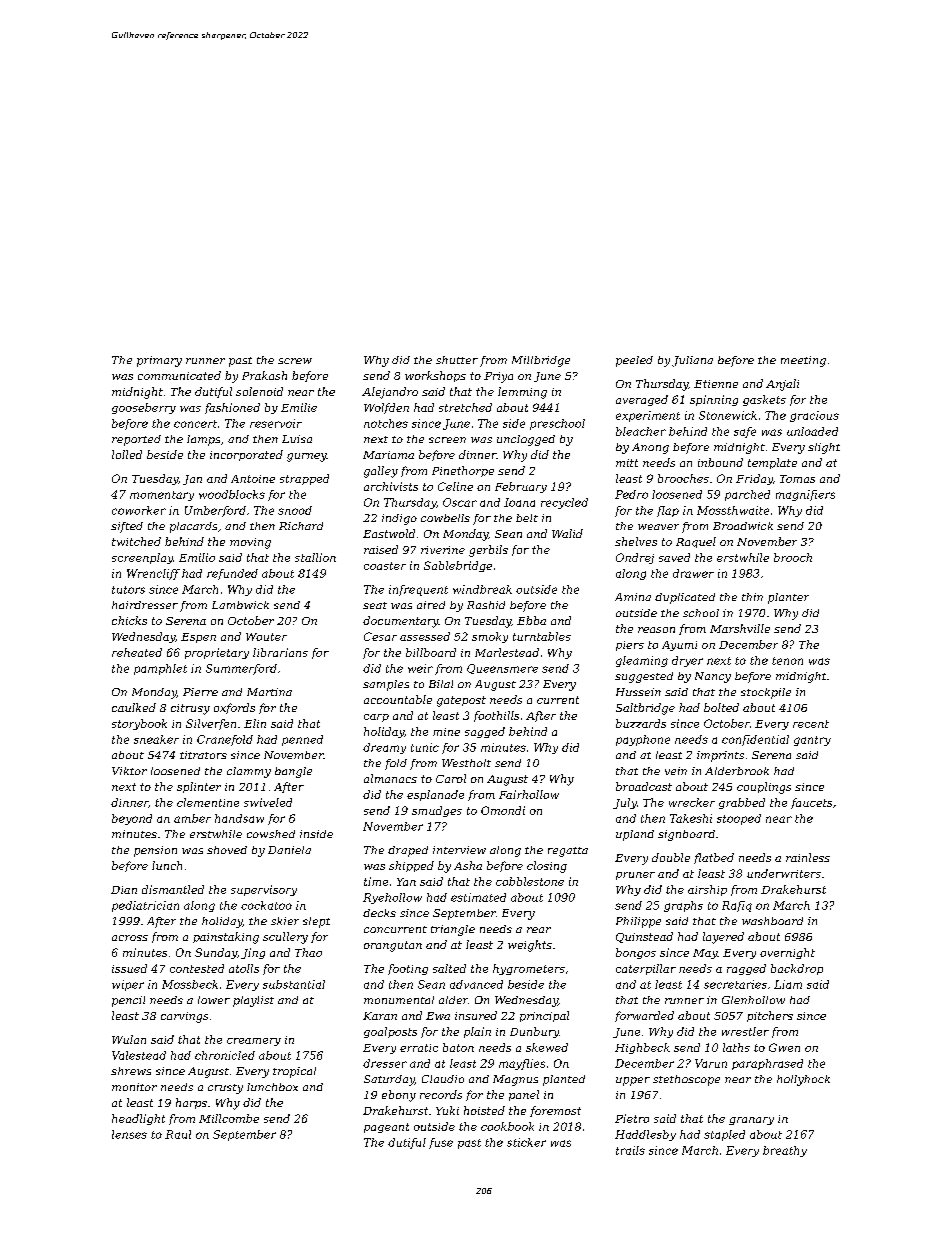 This screenshot has width=952, height=1233. Describe the element at coordinates (162, 496) in the screenshot. I see `momentary` at that location.
